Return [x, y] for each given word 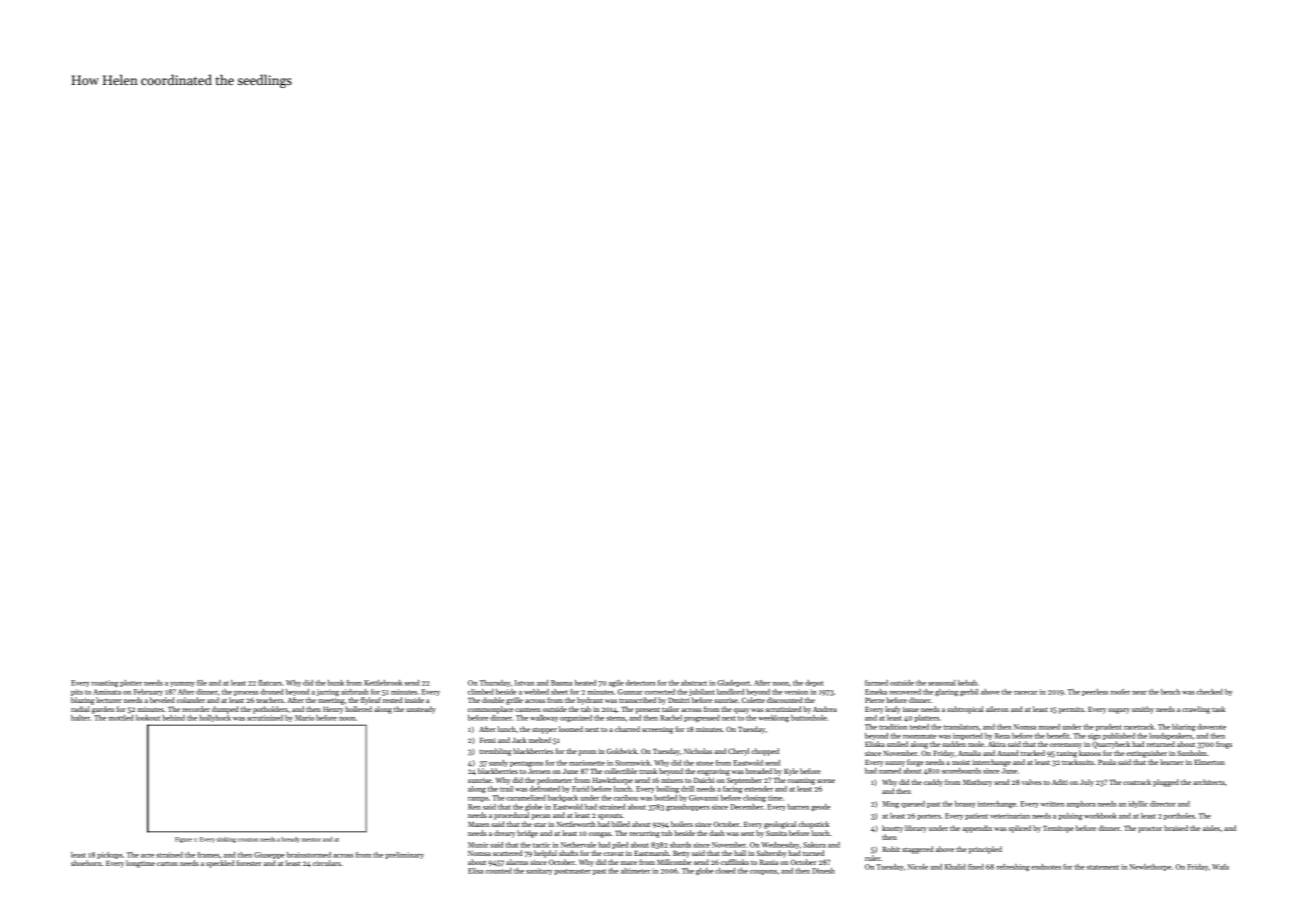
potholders [270, 710]
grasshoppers [688, 807]
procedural [511, 816]
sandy [498, 763]
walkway [544, 718]
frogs [1224, 745]
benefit [1058, 736]
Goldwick [622, 751]
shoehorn [86, 863]
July [1087, 783]
